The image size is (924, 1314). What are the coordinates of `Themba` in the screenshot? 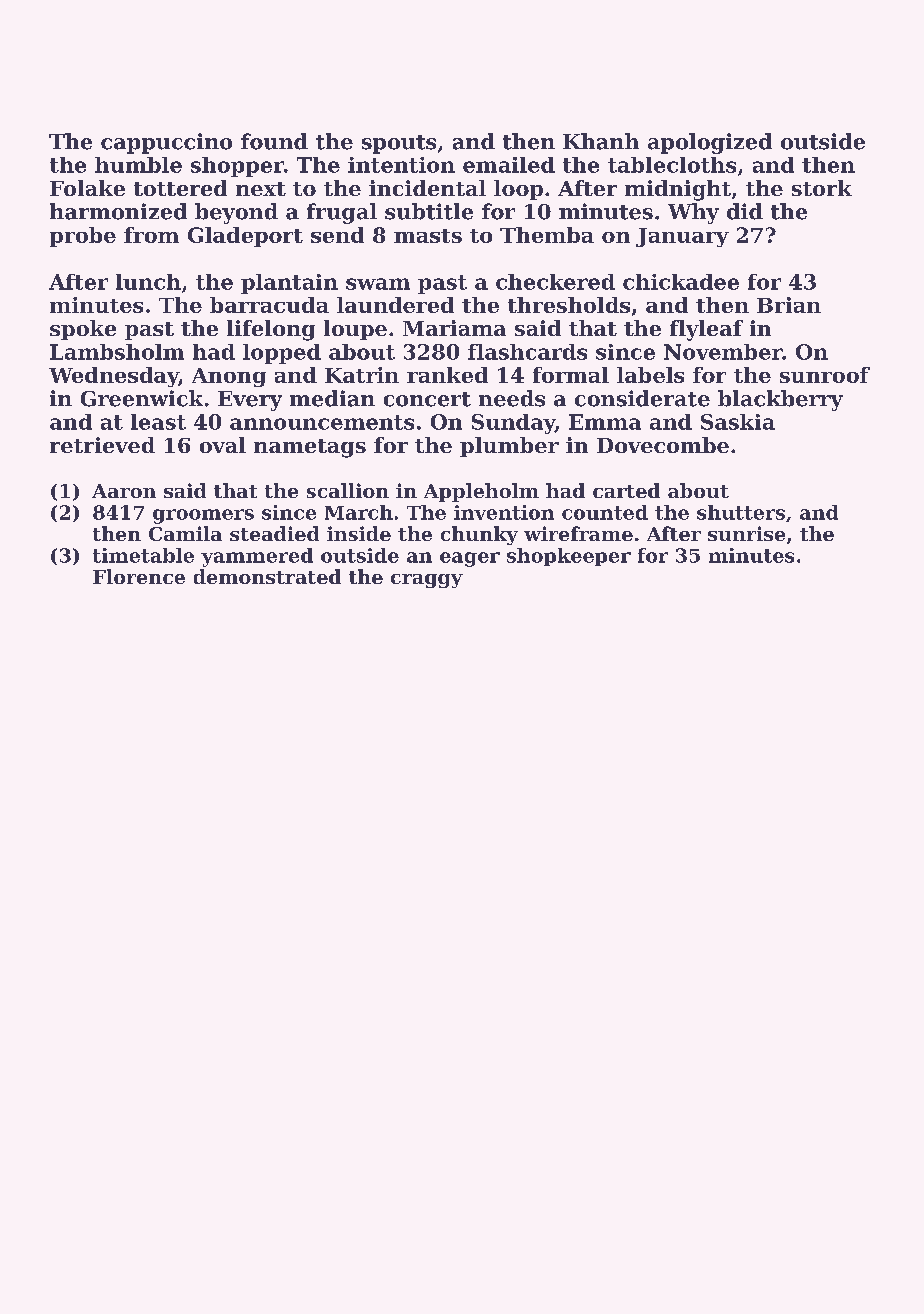 It's located at (547, 235).
